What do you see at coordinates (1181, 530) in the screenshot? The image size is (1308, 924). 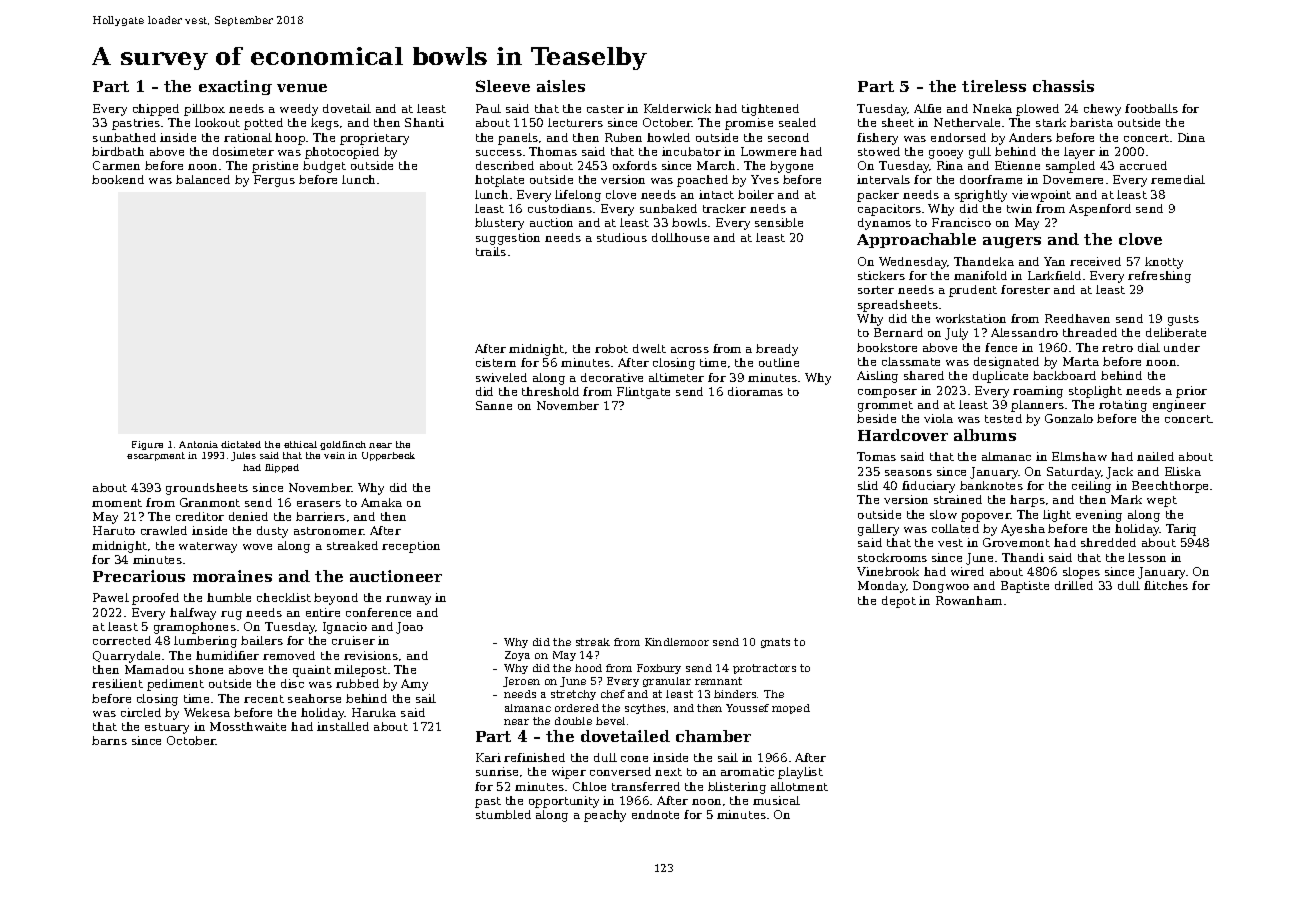 I see `Tariq` at bounding box center [1181, 530].
